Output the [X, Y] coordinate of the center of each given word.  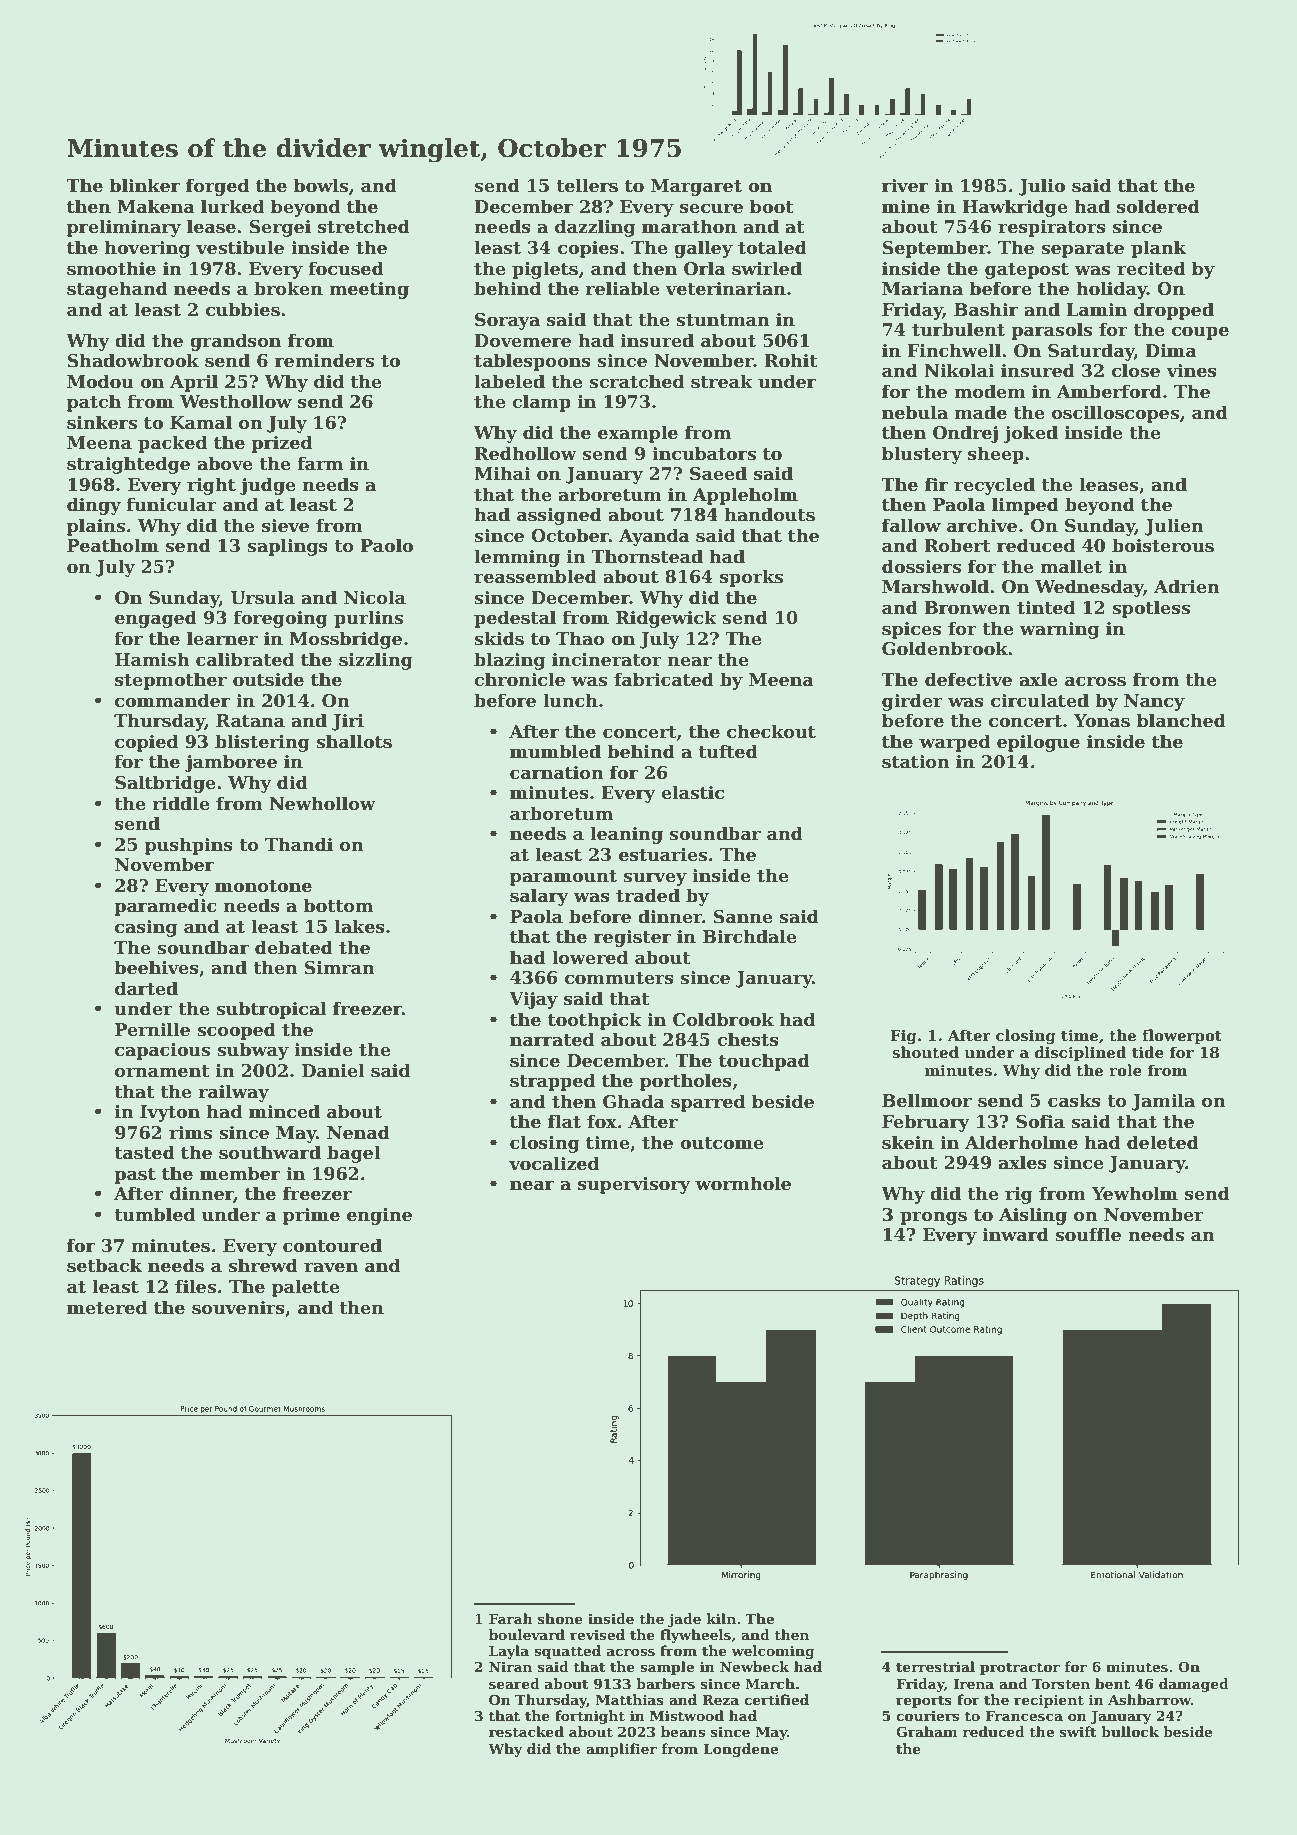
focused [346, 268]
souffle [1088, 1234]
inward [1015, 1234]
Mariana [922, 289]
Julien [1174, 527]
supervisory [634, 1185]
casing [146, 928]
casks [1074, 1100]
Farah [511, 1618]
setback [104, 1265]
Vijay [533, 1000]
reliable [622, 288]
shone [560, 1618]
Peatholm [113, 545]
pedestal [515, 619]
